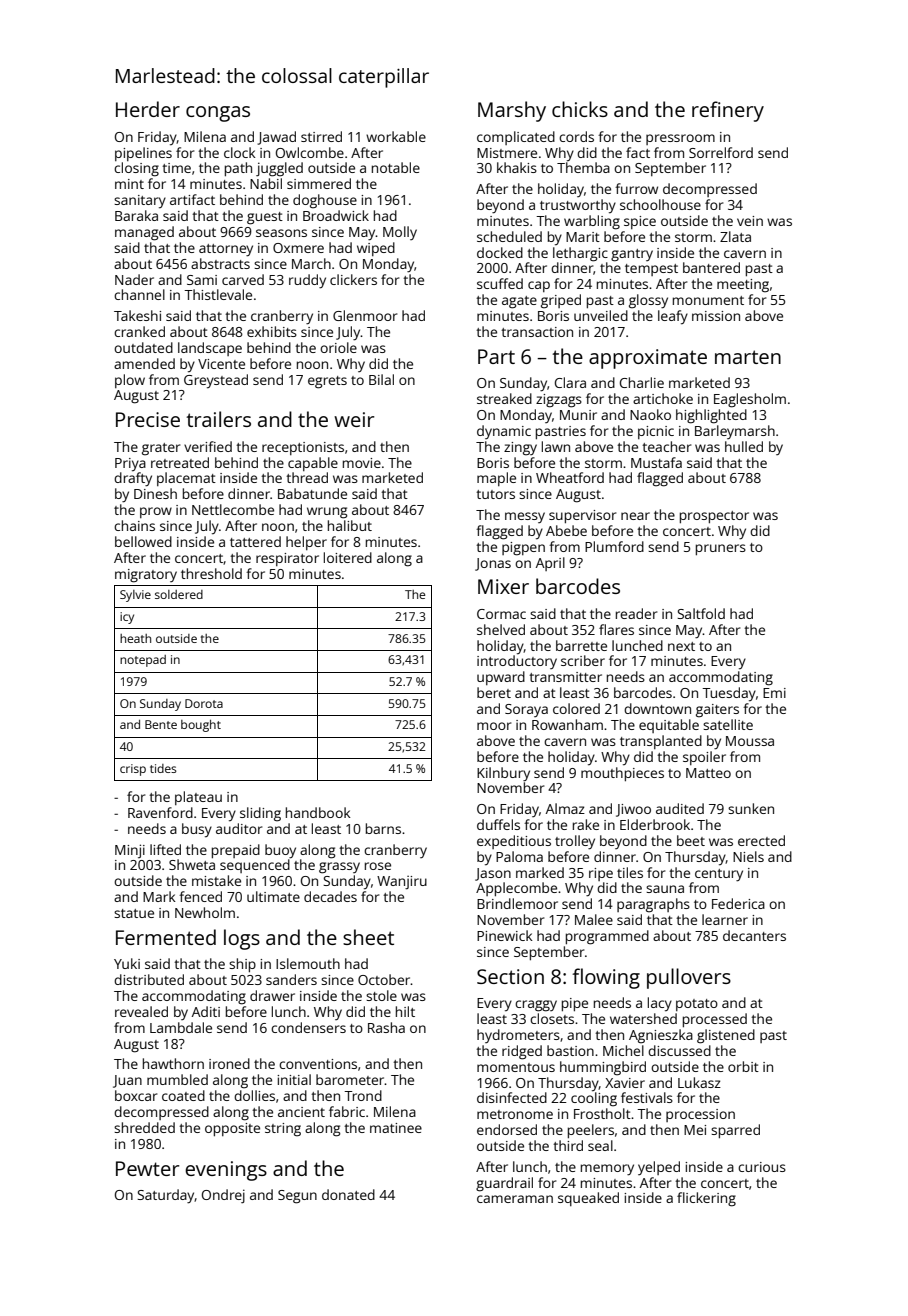 This document has height=1316, width=908. What do you see at coordinates (148, 109) in the document?
I see `Herder` at bounding box center [148, 109].
